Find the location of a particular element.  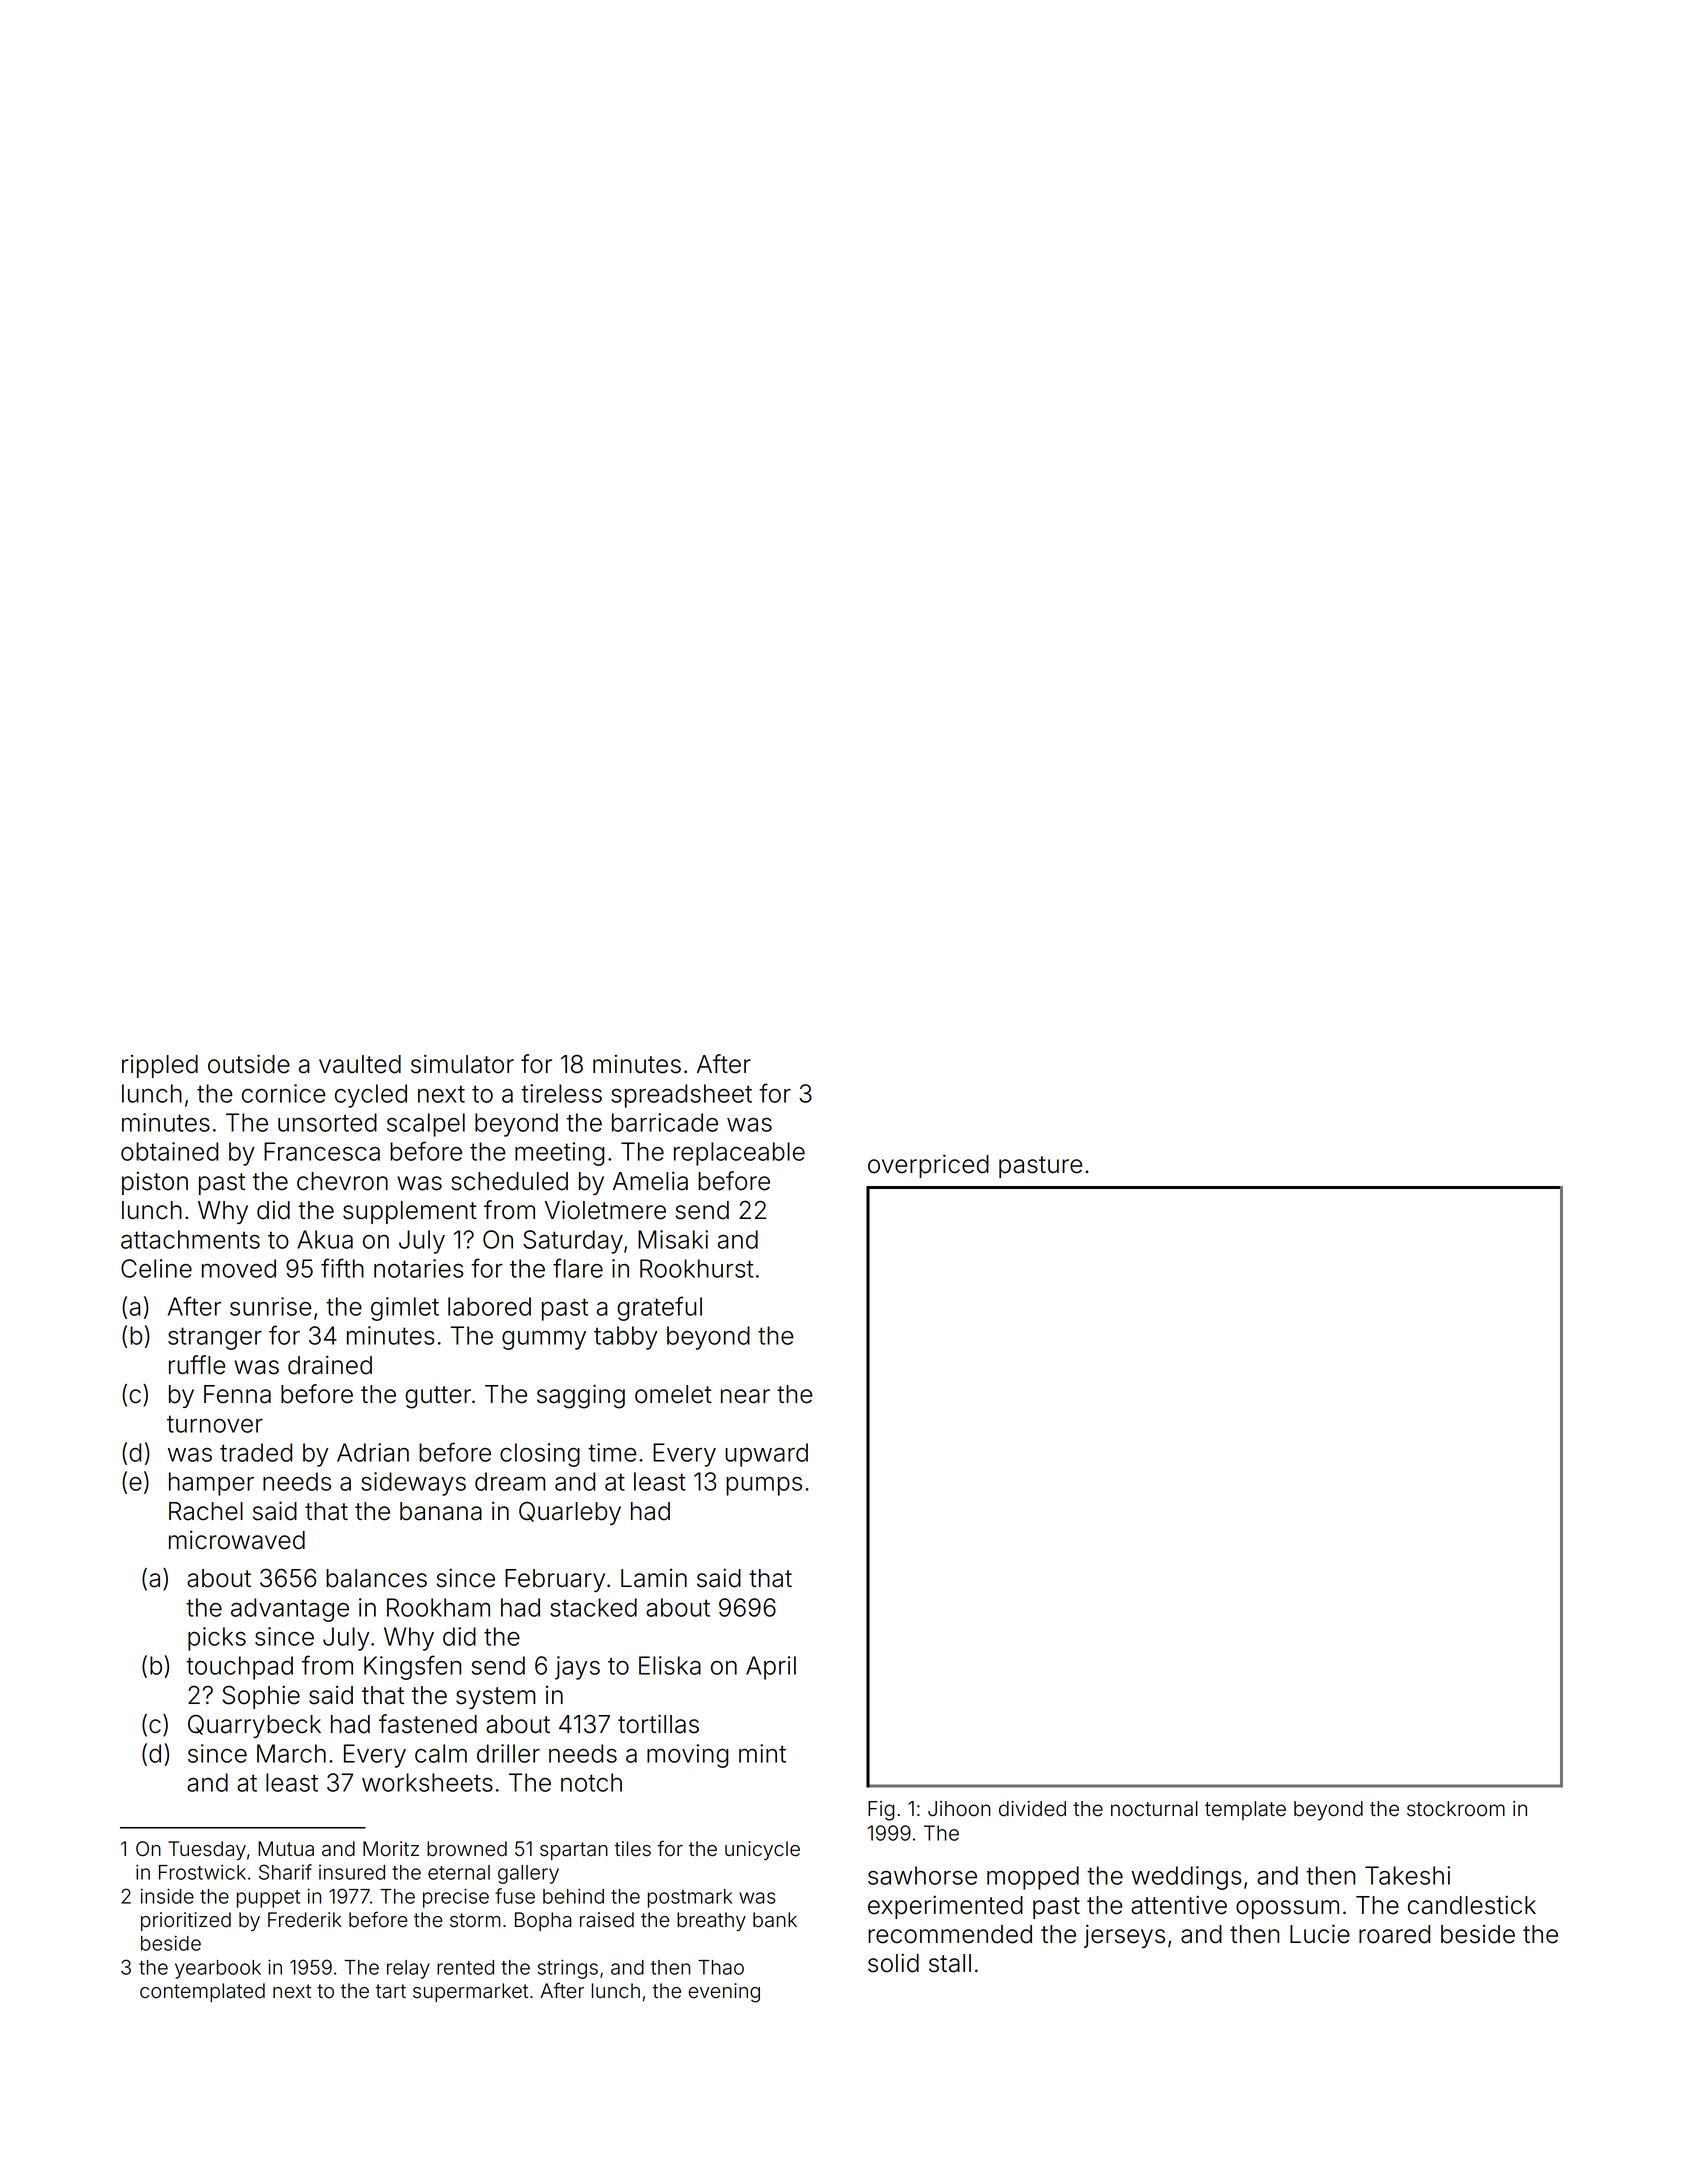

puppet is located at coordinates (268, 1899).
